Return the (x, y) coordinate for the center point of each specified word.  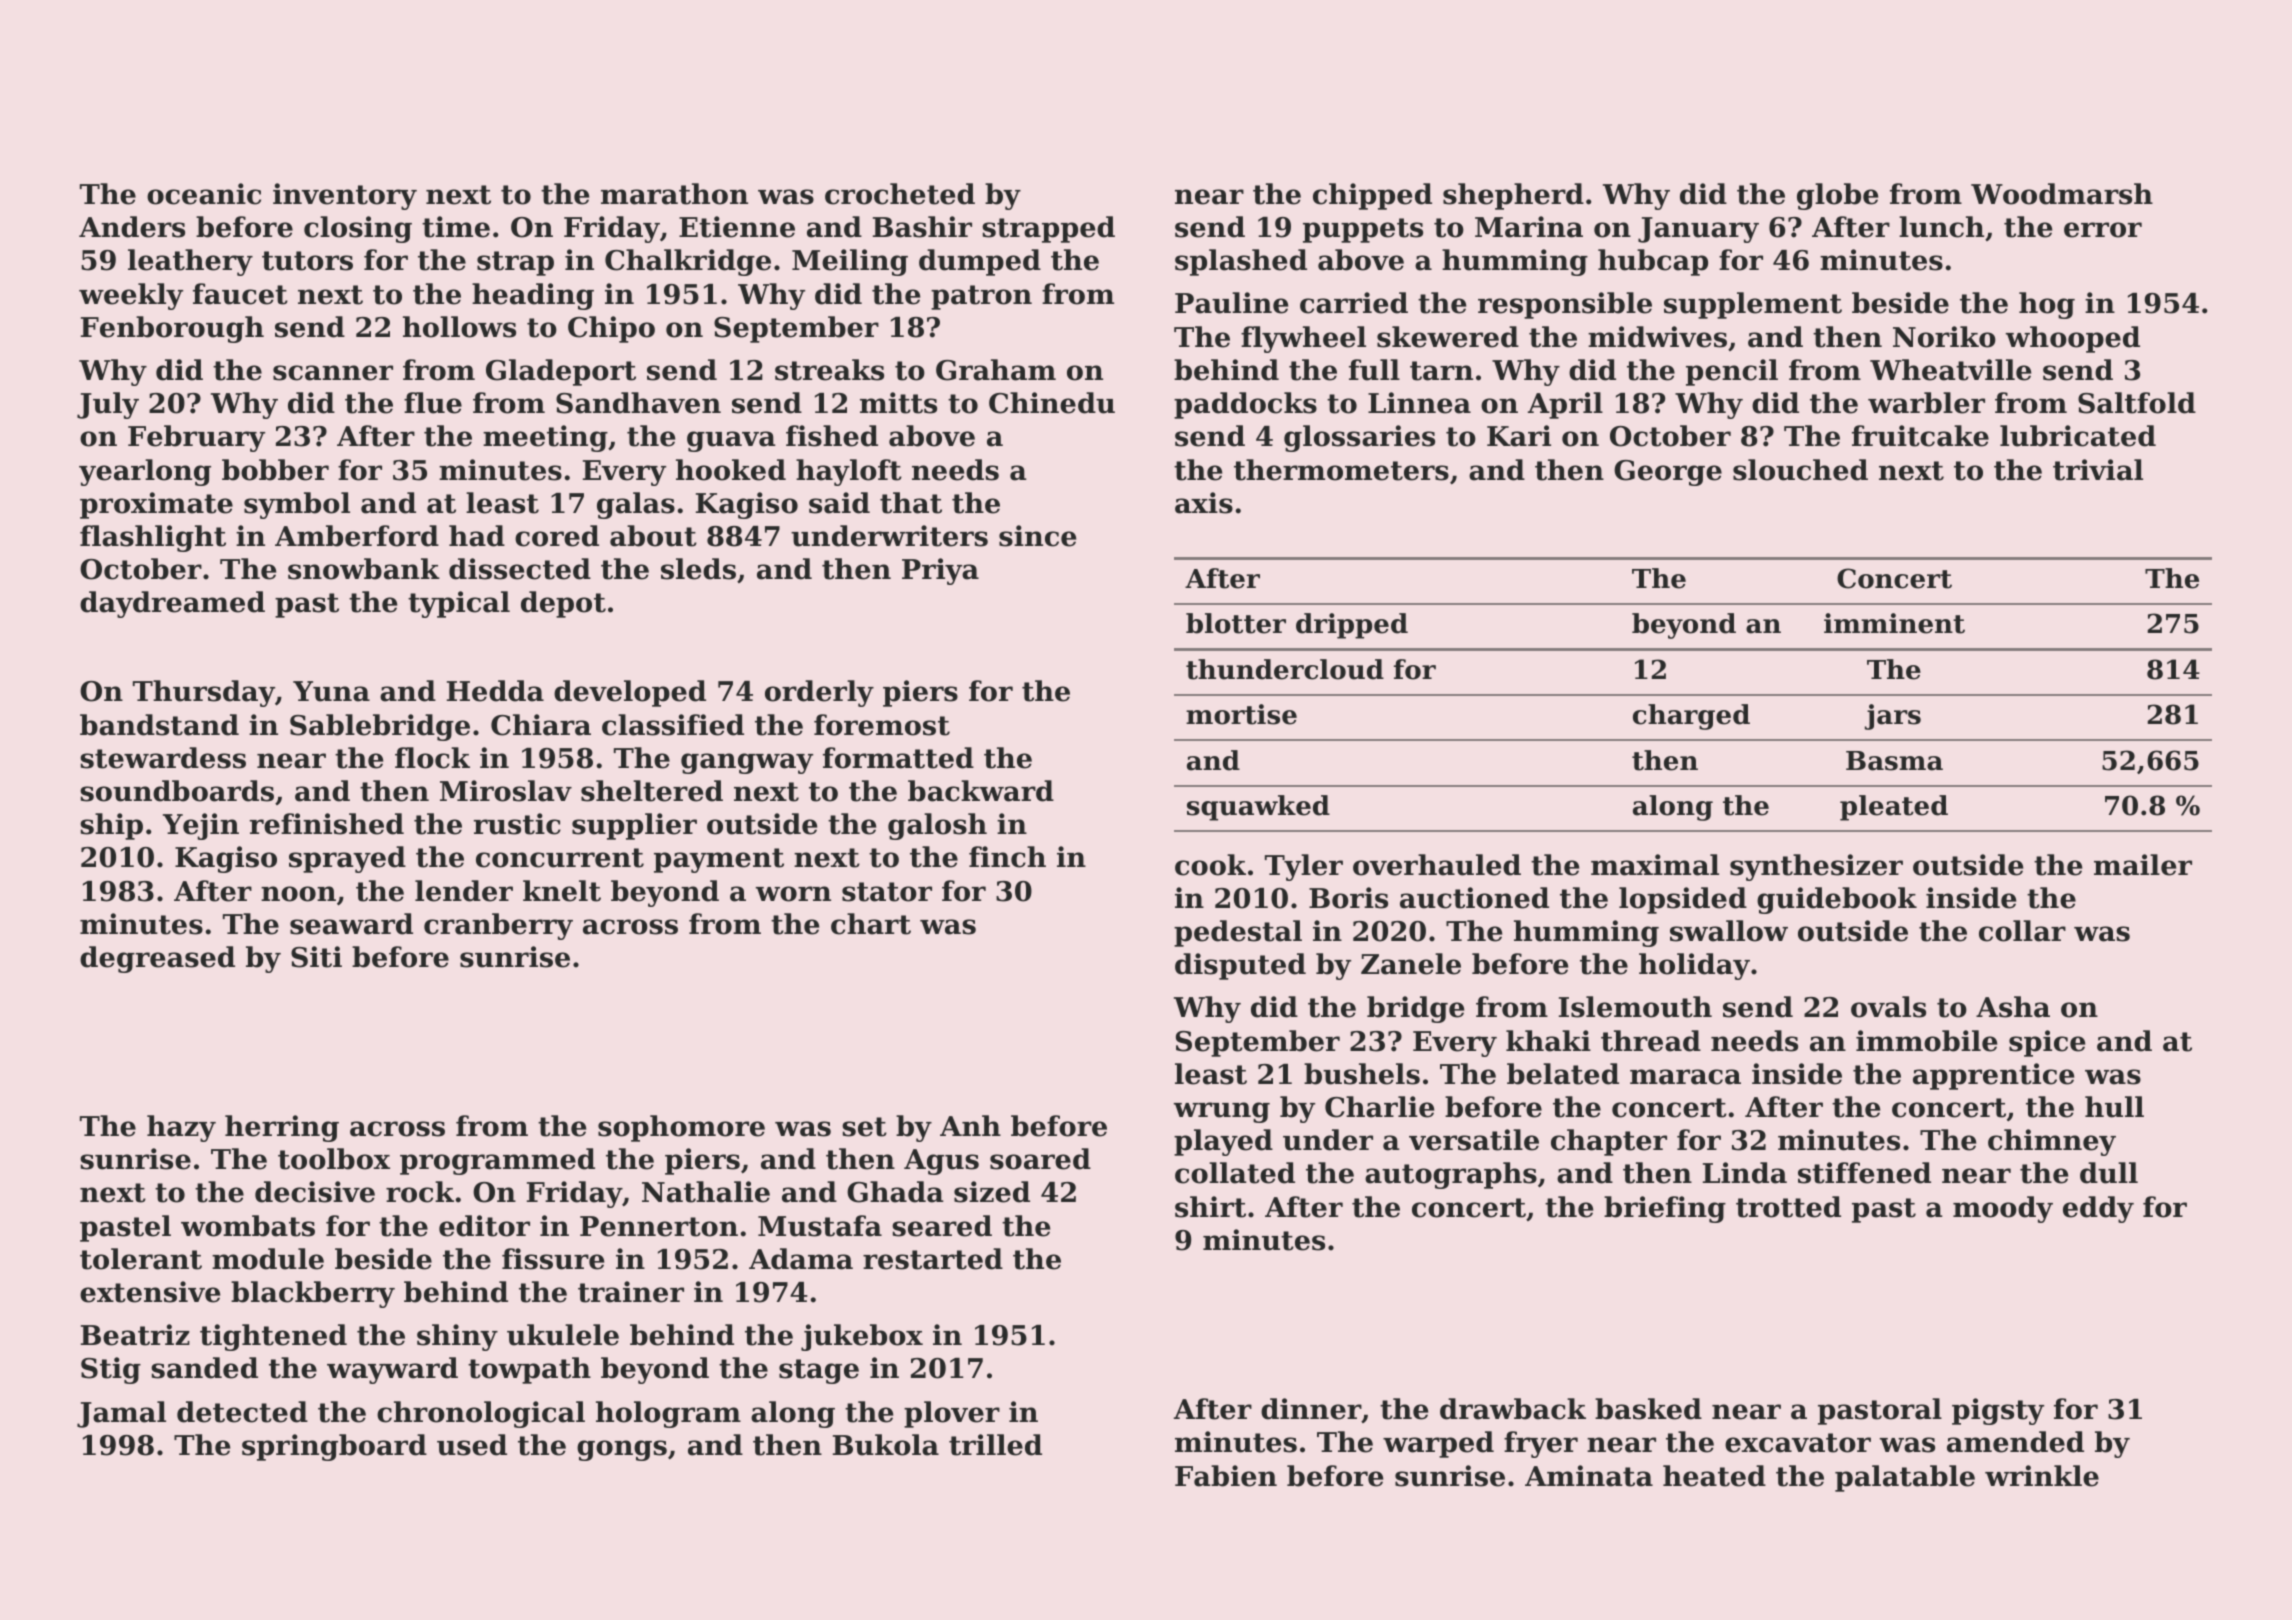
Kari (1519, 436)
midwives (1657, 337)
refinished (327, 824)
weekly (131, 296)
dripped (1352, 626)
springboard (334, 1447)
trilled (995, 1445)
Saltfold (2137, 403)
